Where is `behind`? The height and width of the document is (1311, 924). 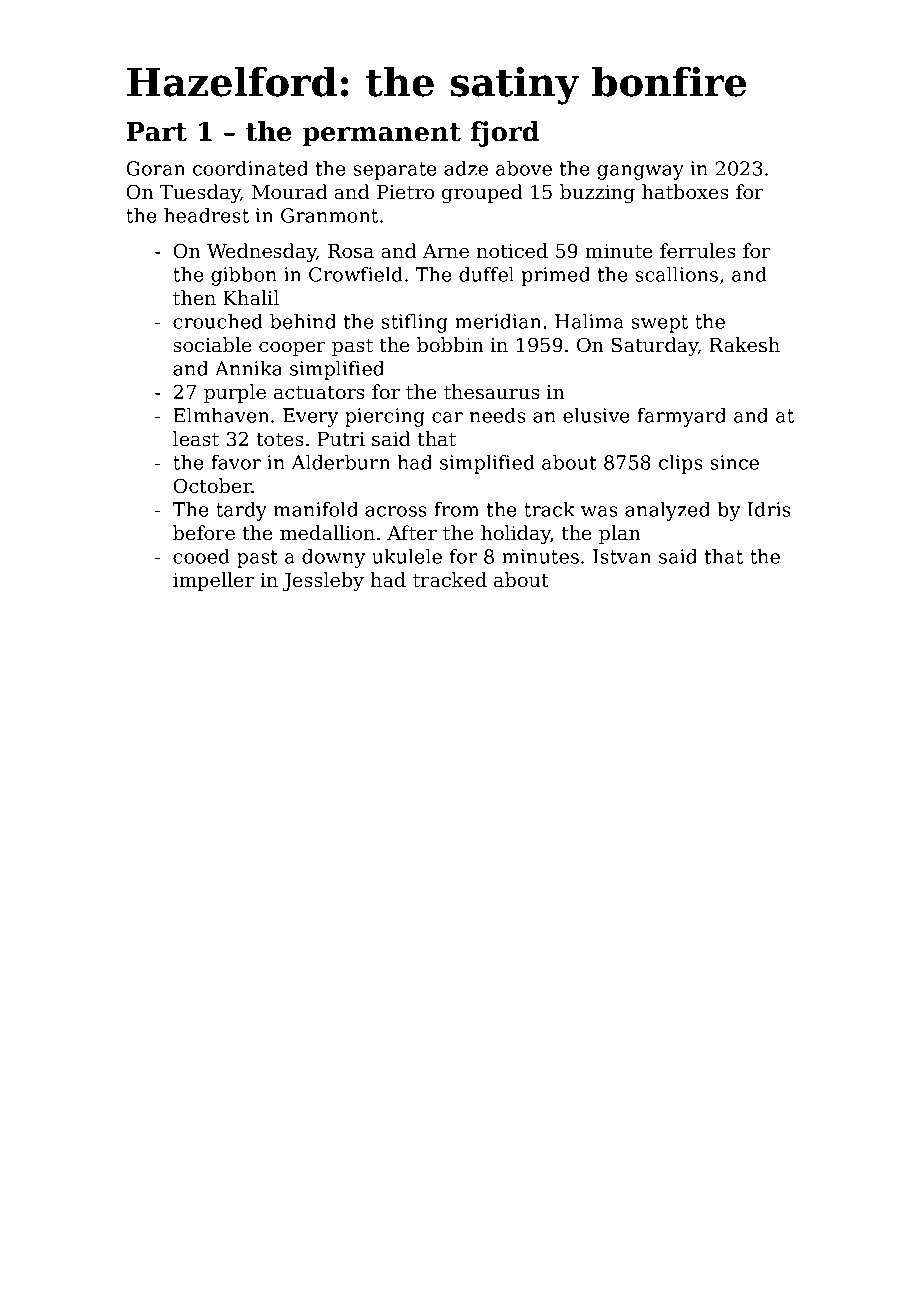 behind is located at coordinates (303, 321).
